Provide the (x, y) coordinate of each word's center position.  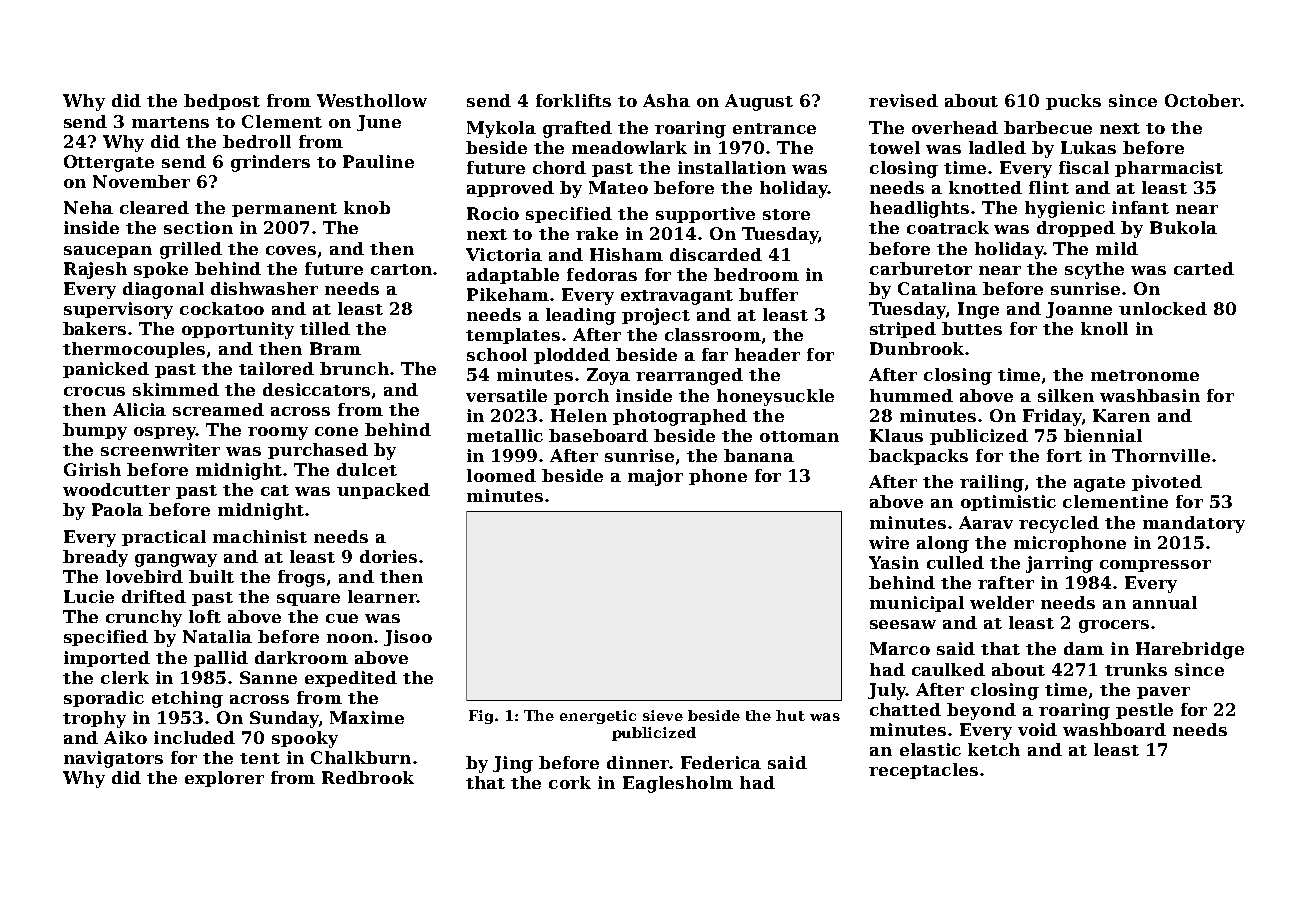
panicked (106, 370)
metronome (1145, 375)
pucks (1073, 102)
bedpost (222, 102)
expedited (351, 679)
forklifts (573, 100)
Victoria (504, 254)
